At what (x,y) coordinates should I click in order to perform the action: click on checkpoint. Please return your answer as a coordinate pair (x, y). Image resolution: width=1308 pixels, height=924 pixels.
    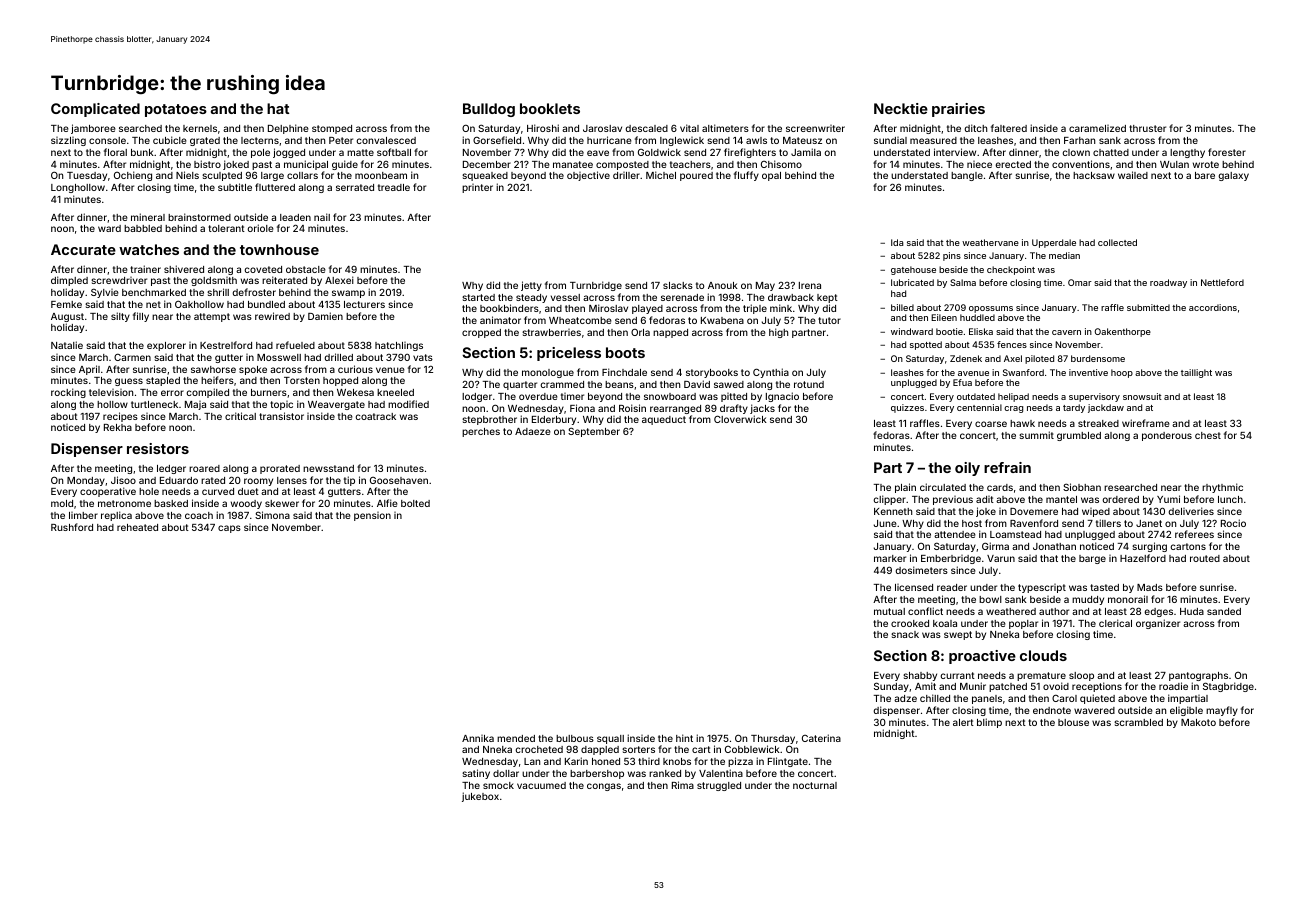
    Looking at the image, I should click on (1011, 270).
